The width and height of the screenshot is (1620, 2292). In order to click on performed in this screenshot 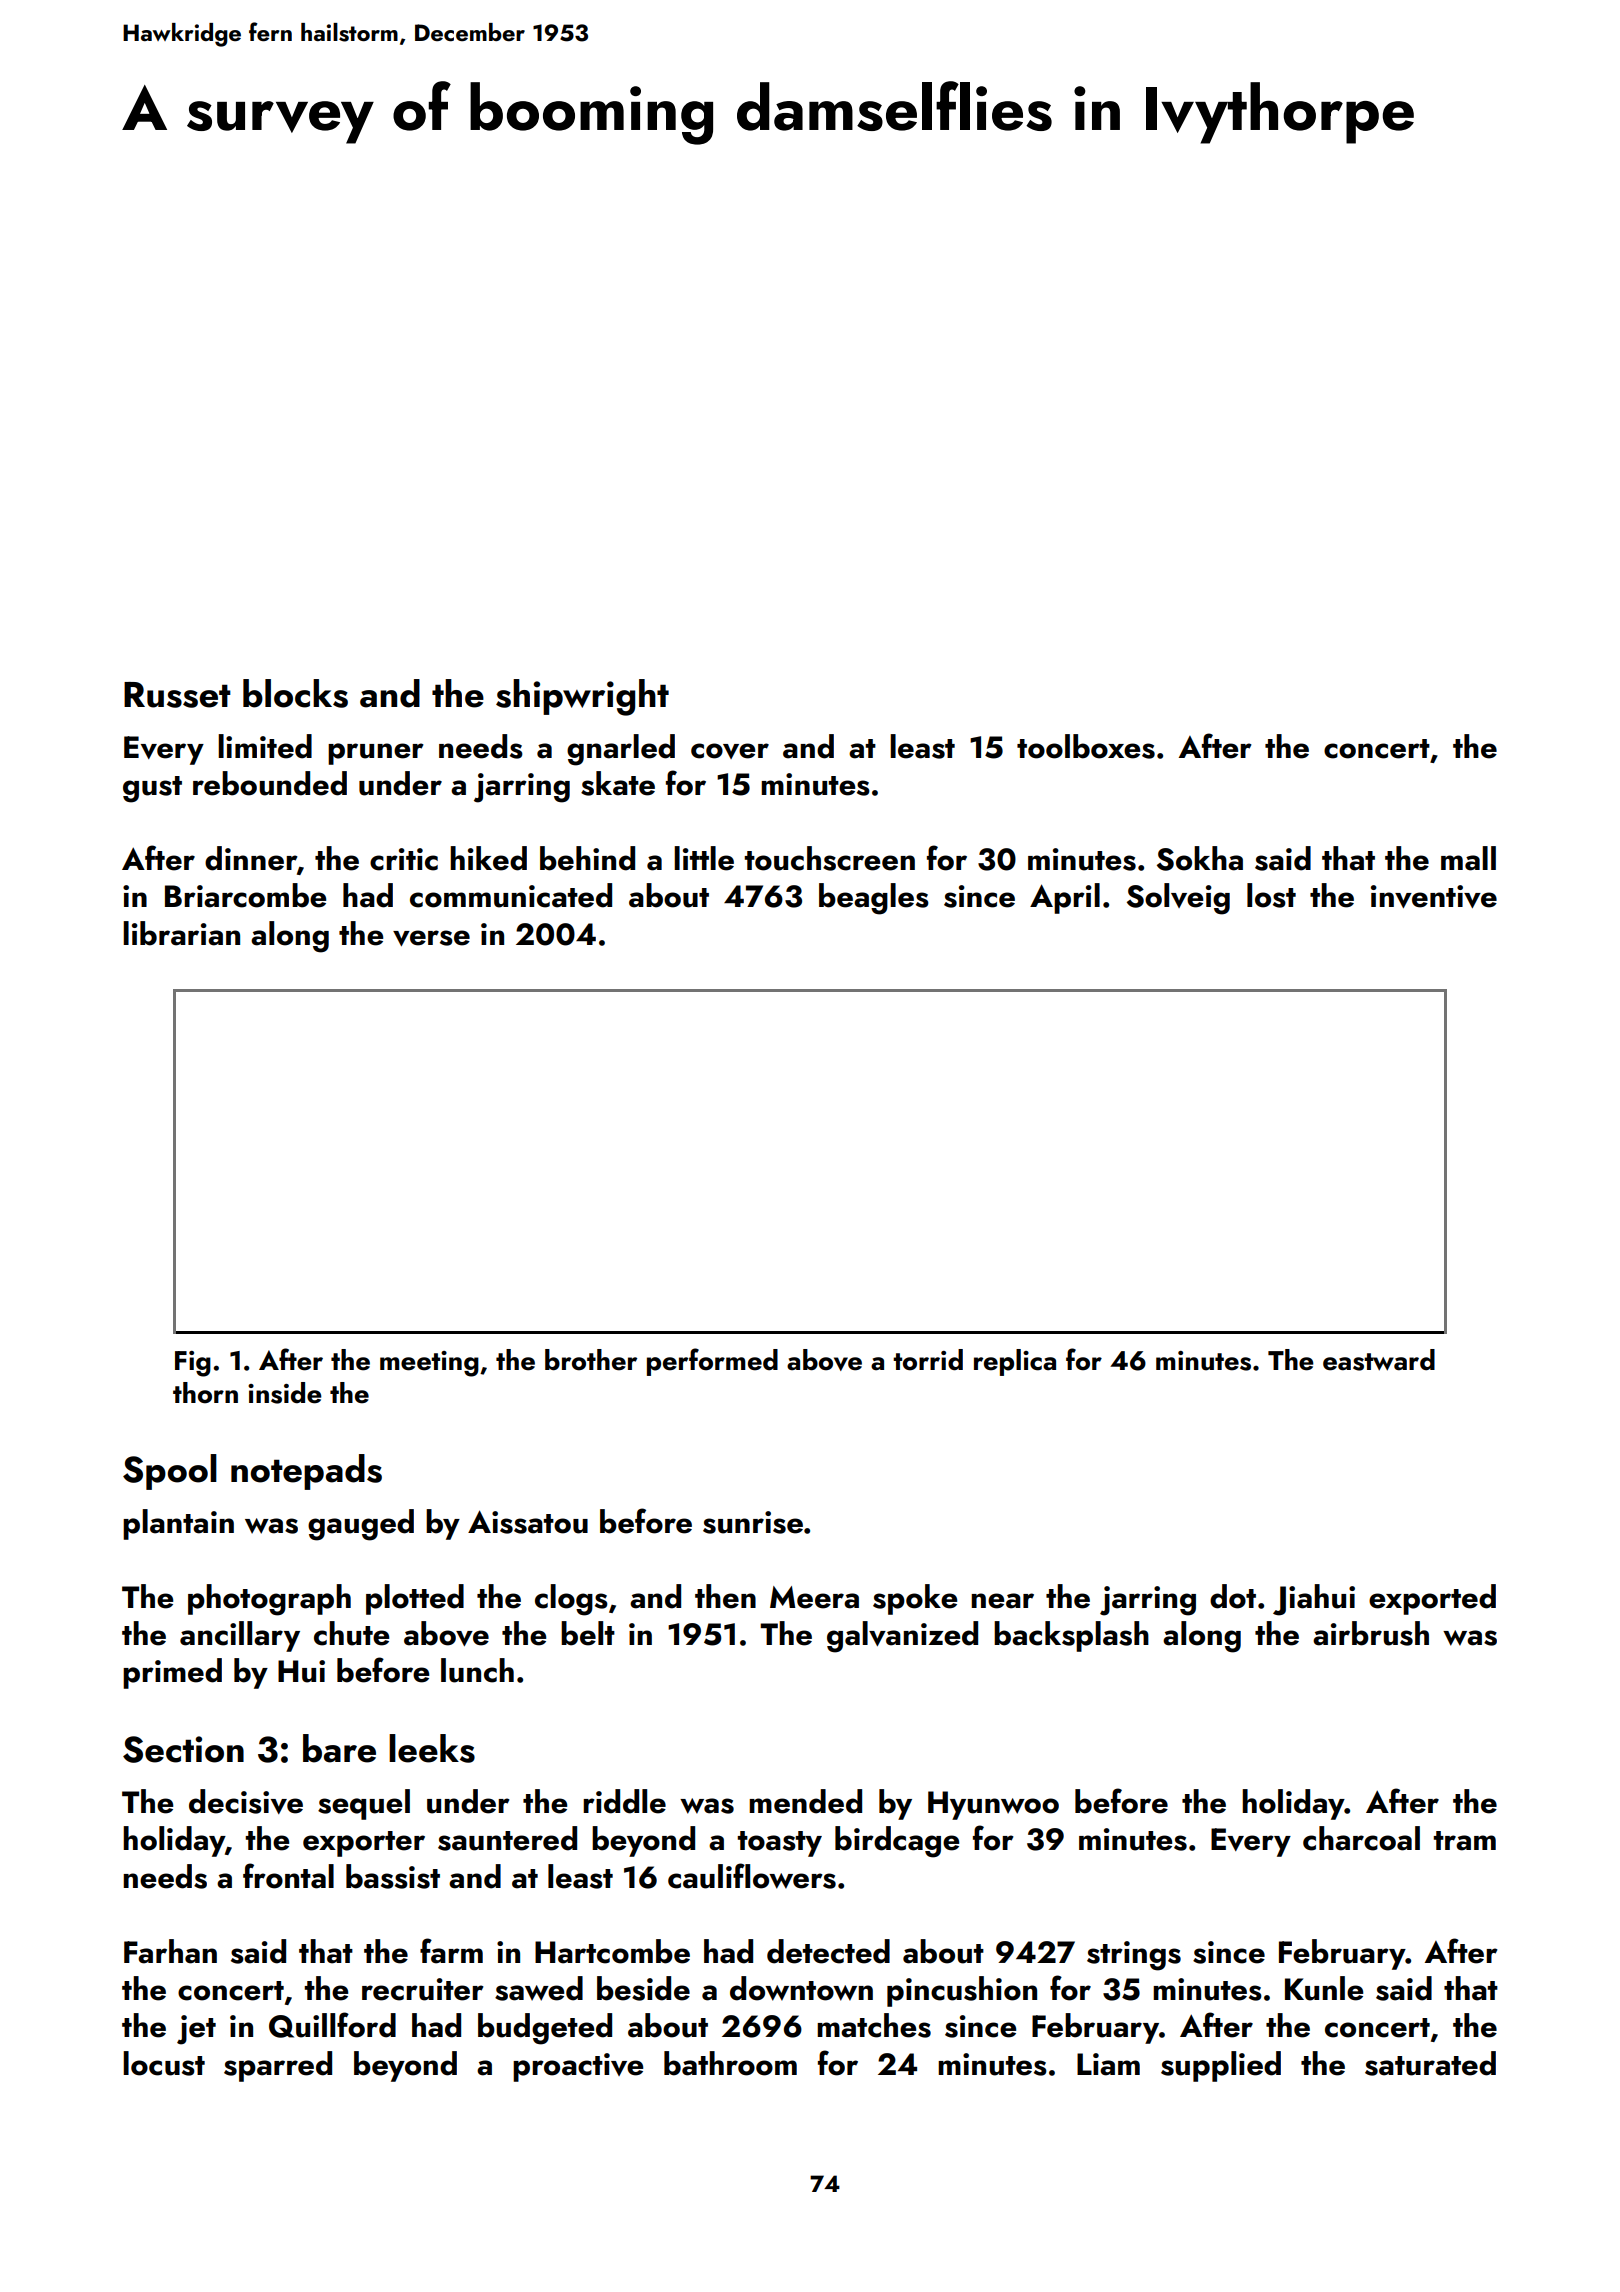, I will do `click(712, 1362)`.
